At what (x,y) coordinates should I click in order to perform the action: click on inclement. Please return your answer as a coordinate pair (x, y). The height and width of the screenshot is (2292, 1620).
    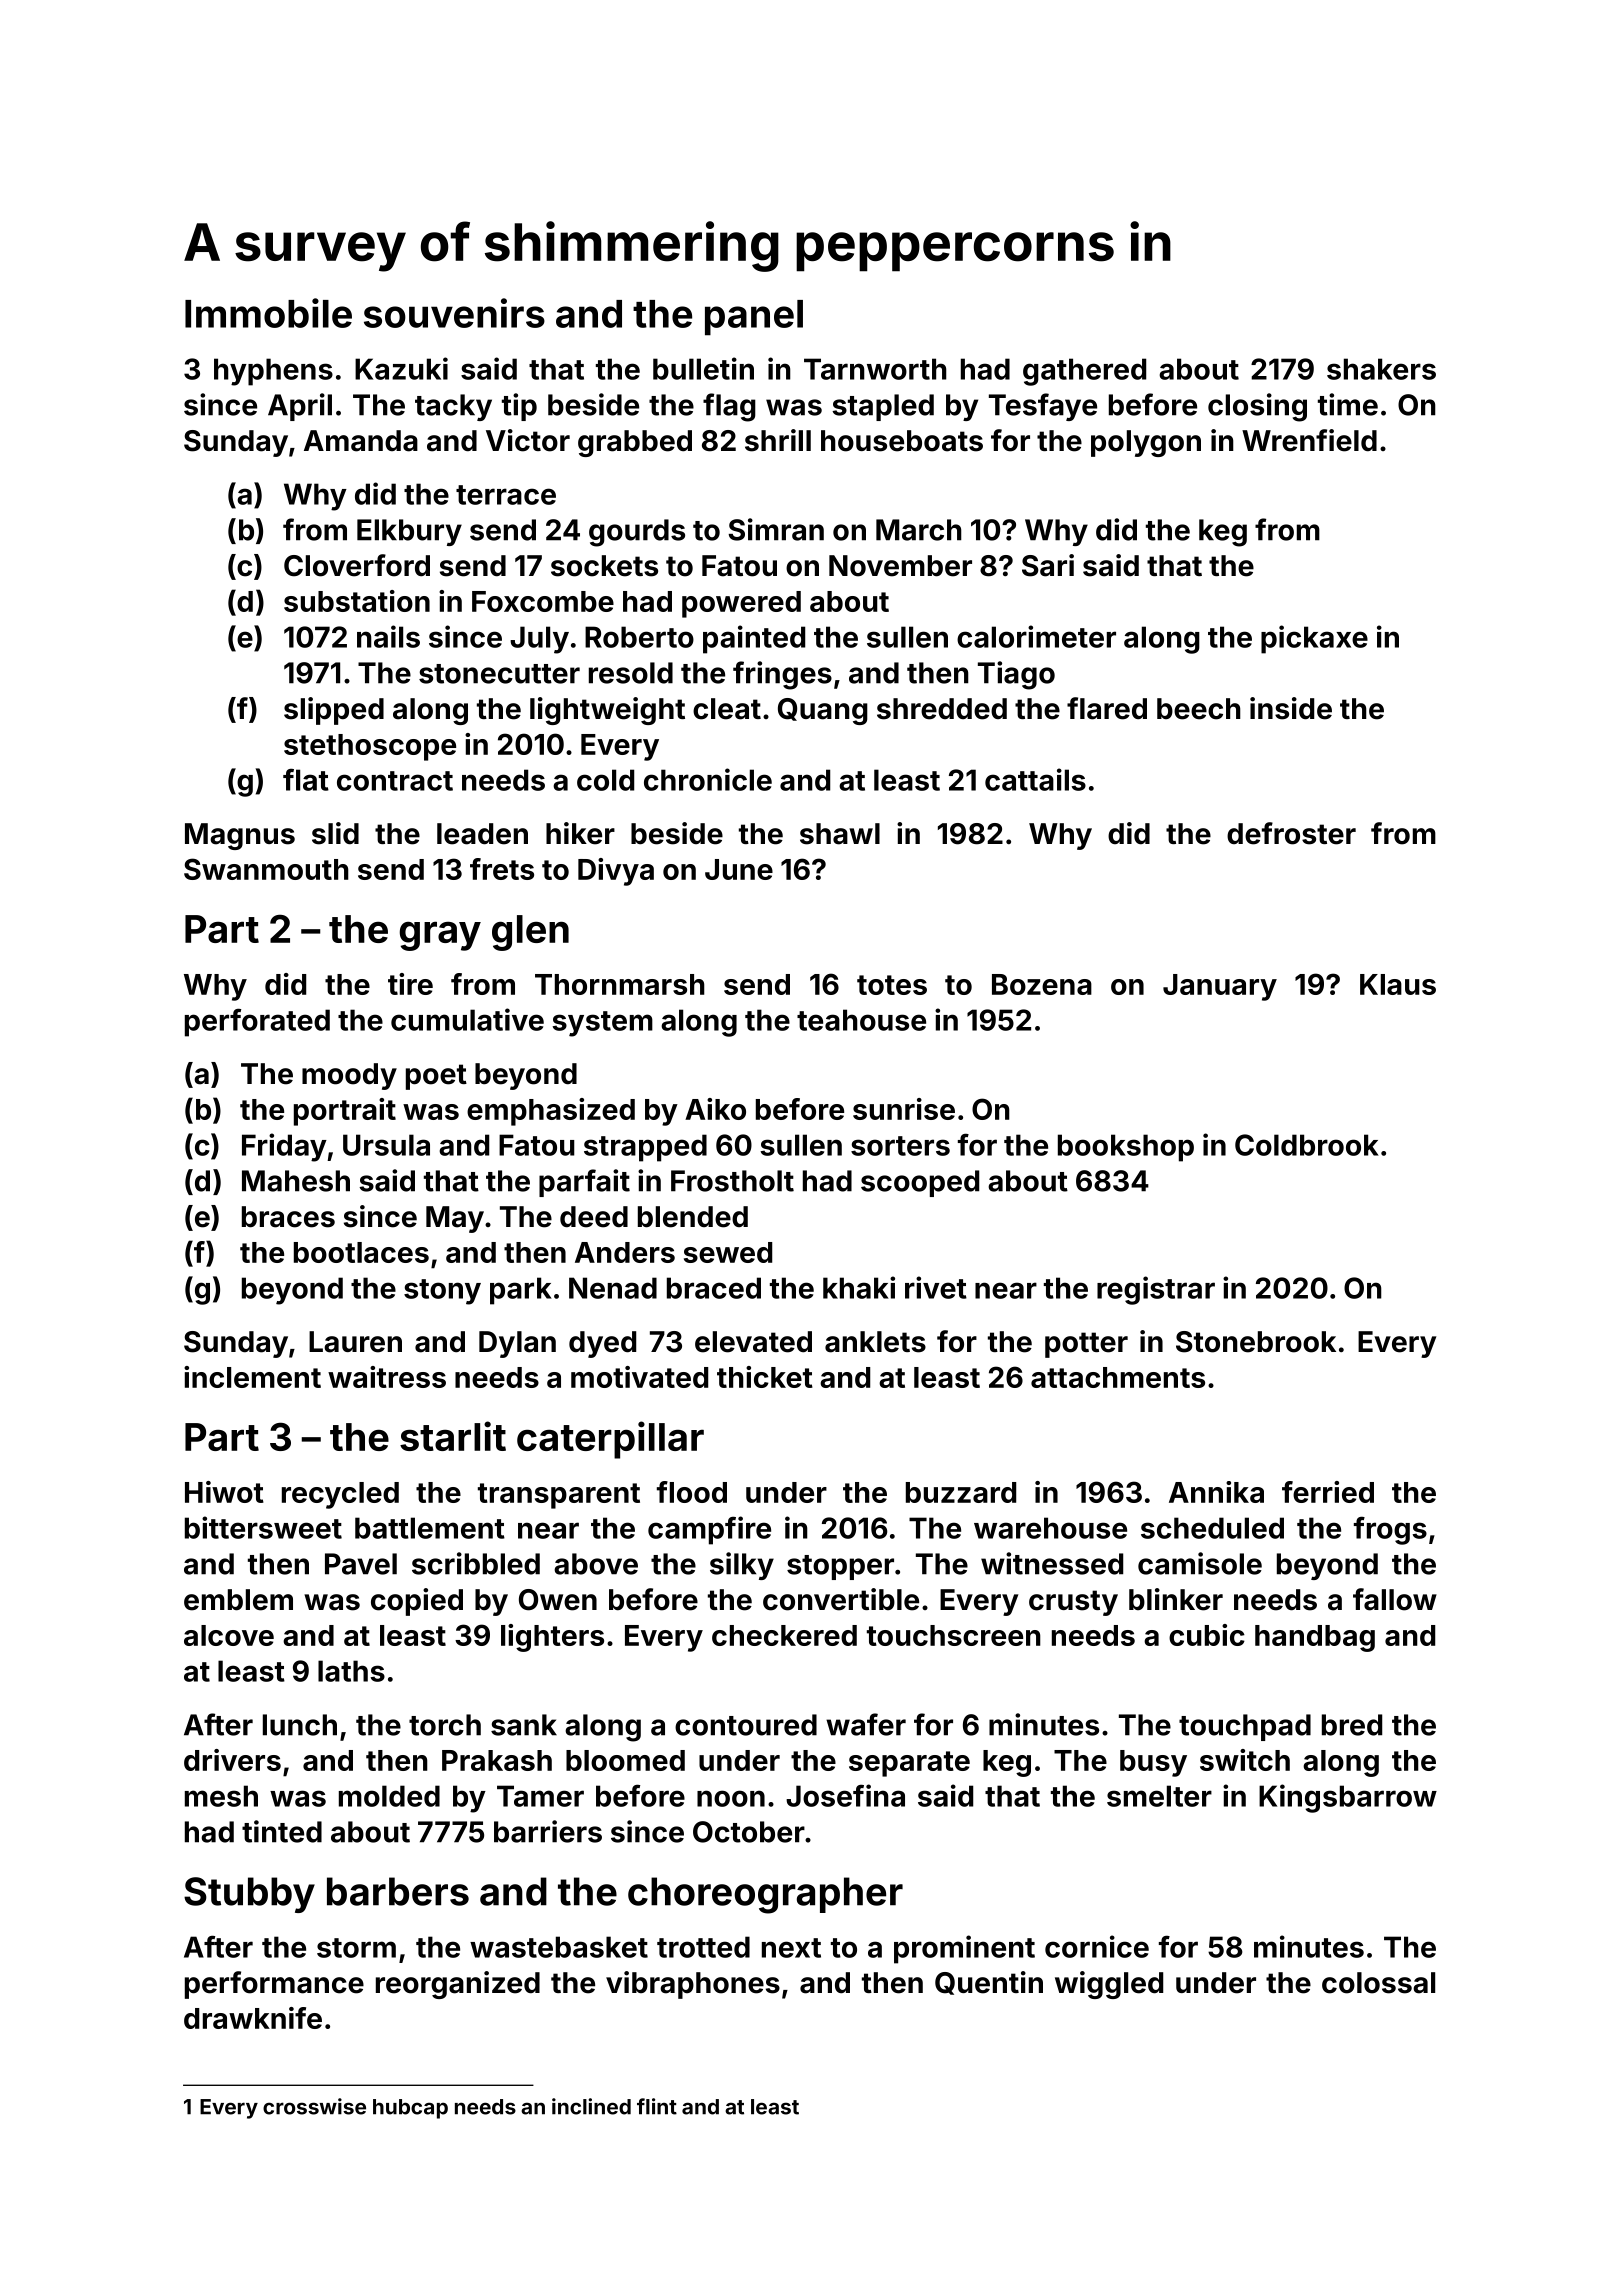
    Looking at the image, I should click on (252, 1377).
